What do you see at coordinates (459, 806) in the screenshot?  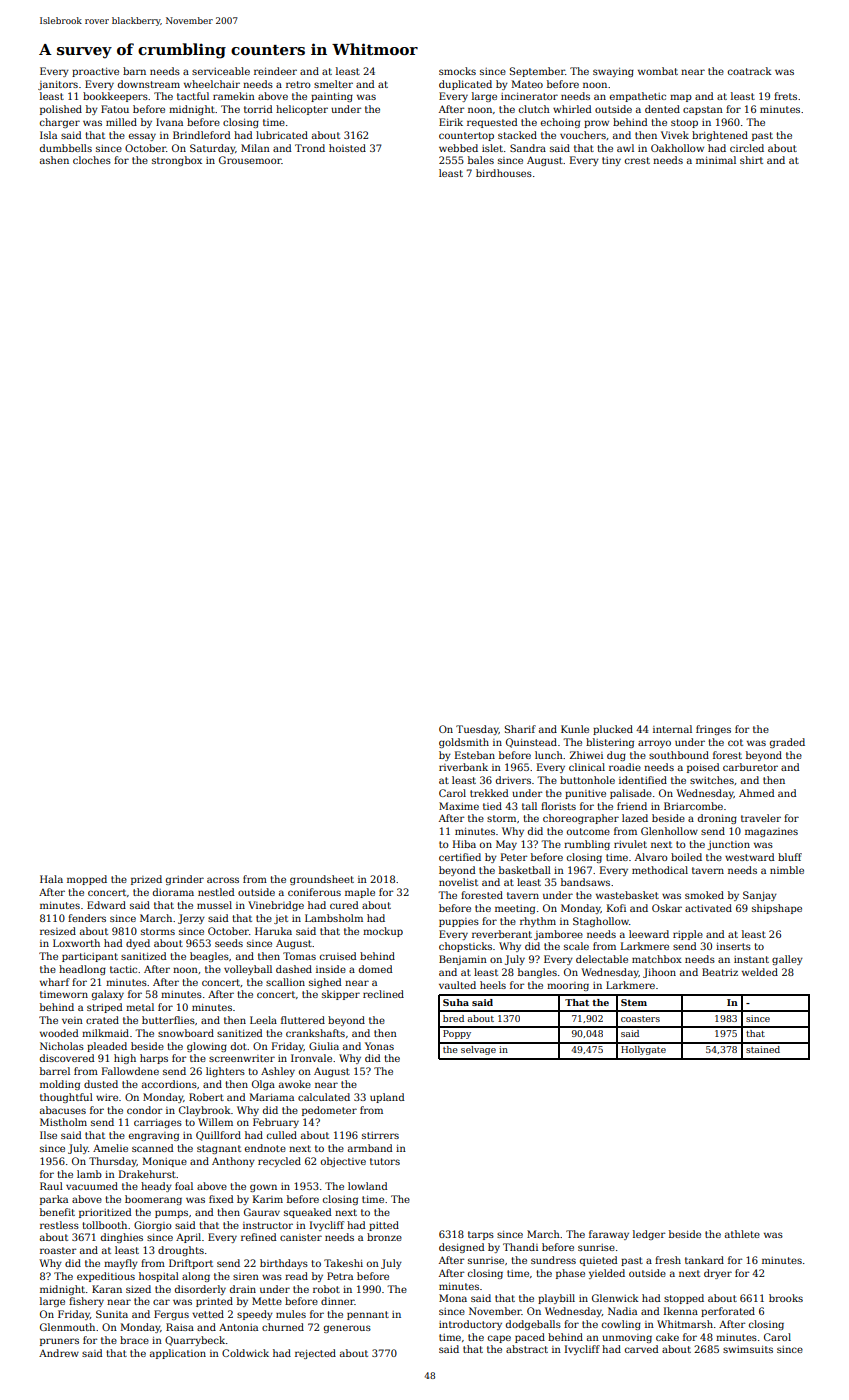 I see `Maxime` at bounding box center [459, 806].
